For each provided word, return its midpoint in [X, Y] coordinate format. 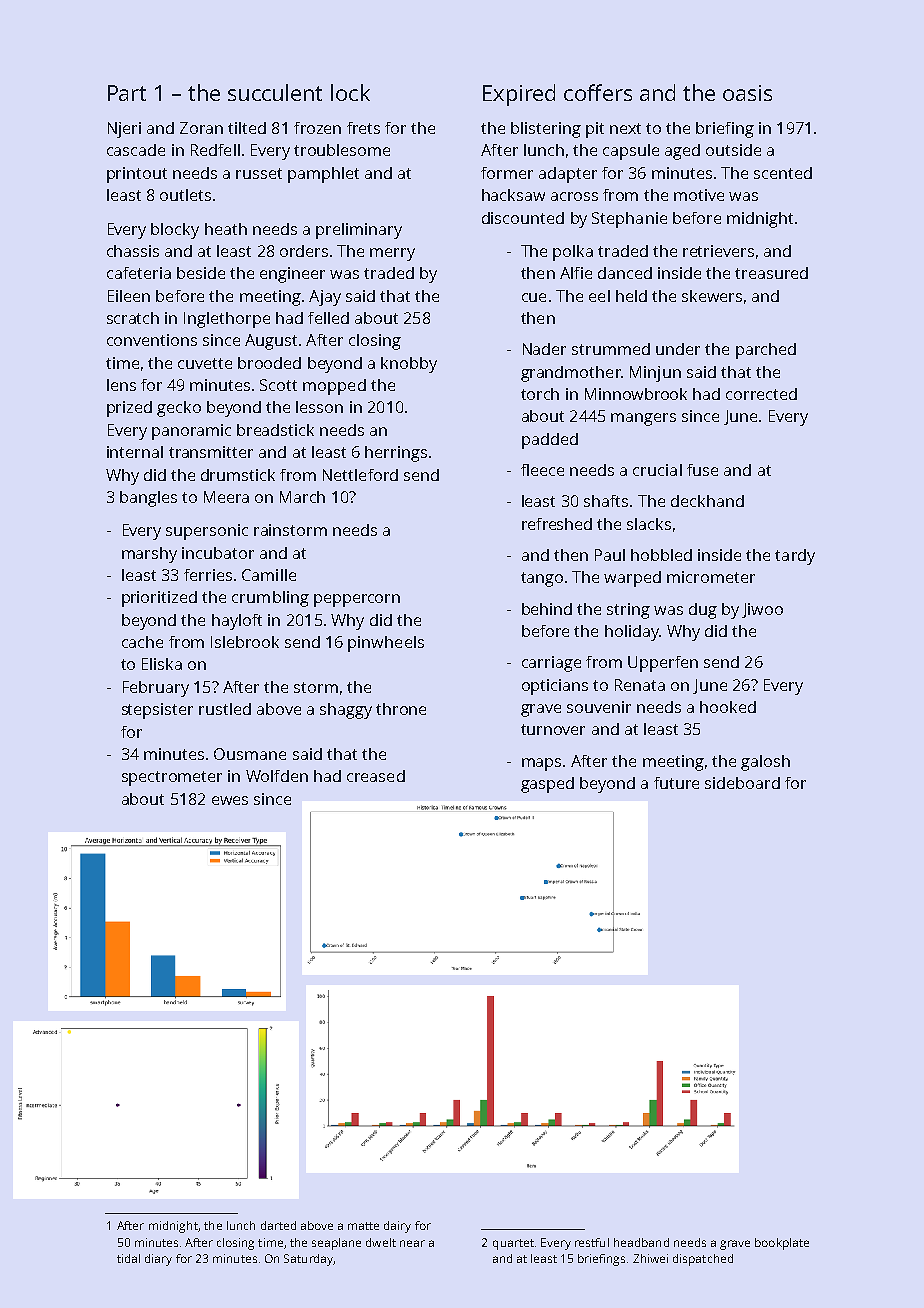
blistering [546, 130]
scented [783, 173]
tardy [795, 557]
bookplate [782, 1244]
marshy [149, 555]
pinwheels [386, 644]
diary [158, 1260]
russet [259, 173]
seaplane [336, 1244]
